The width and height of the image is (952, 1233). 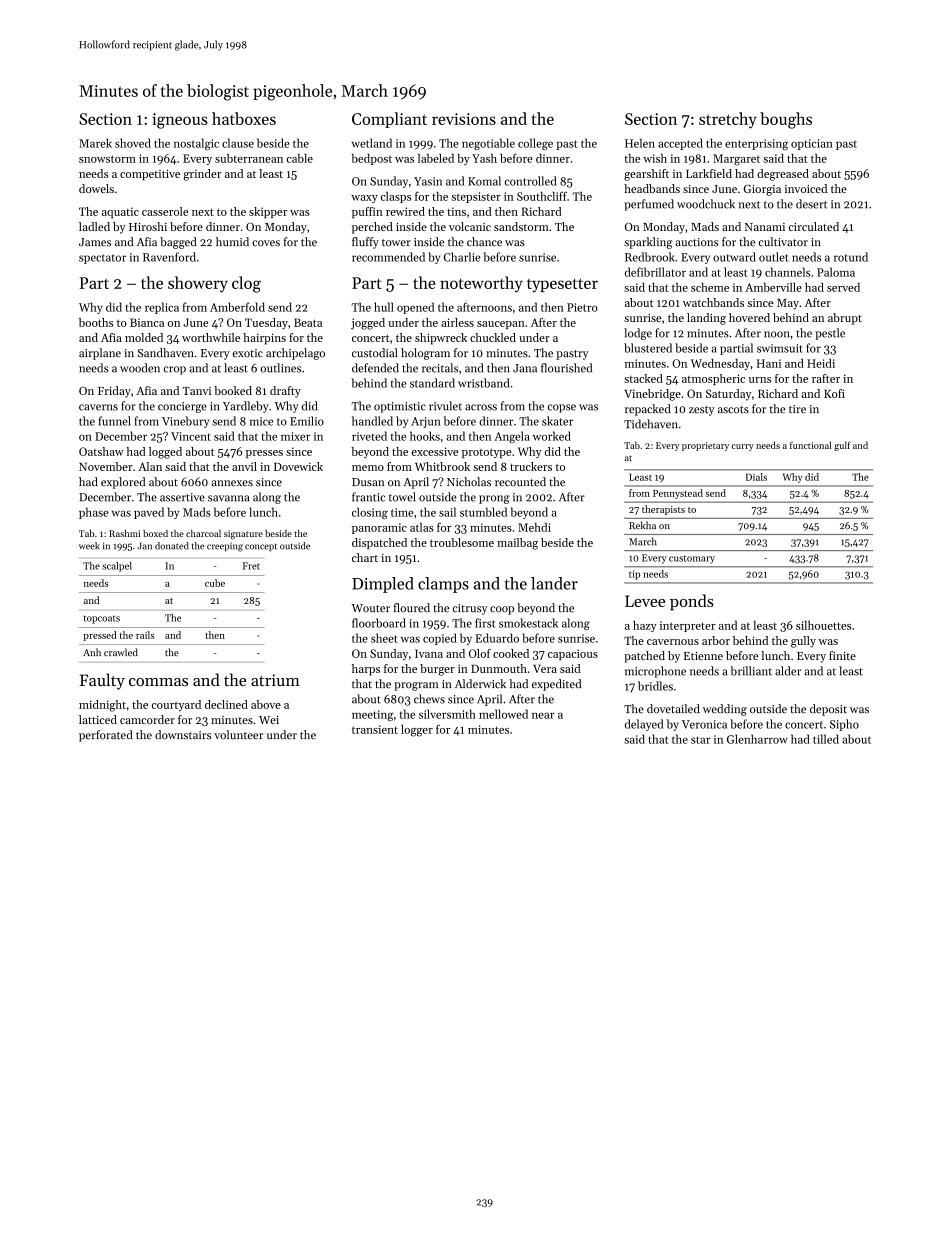 What do you see at coordinates (535, 144) in the image?
I see `college` at bounding box center [535, 144].
